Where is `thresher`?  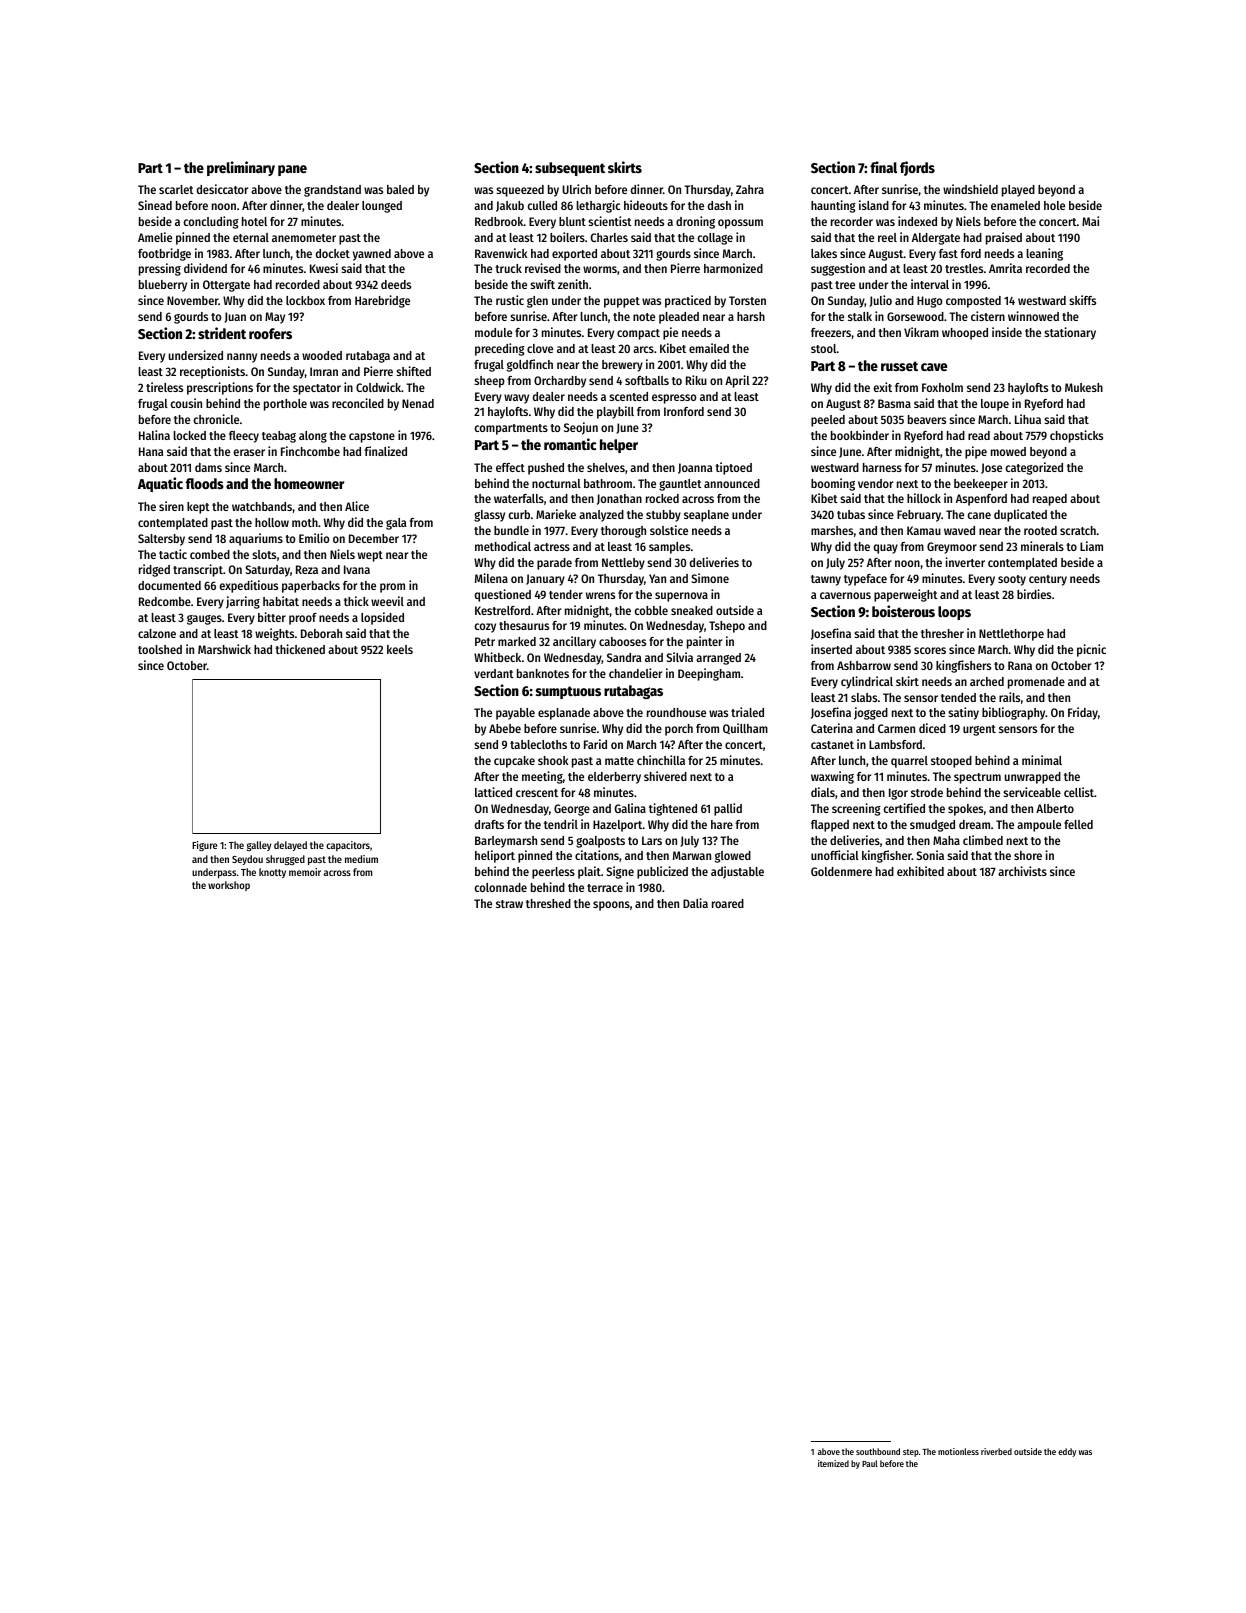 thresher is located at coordinates (942, 633).
